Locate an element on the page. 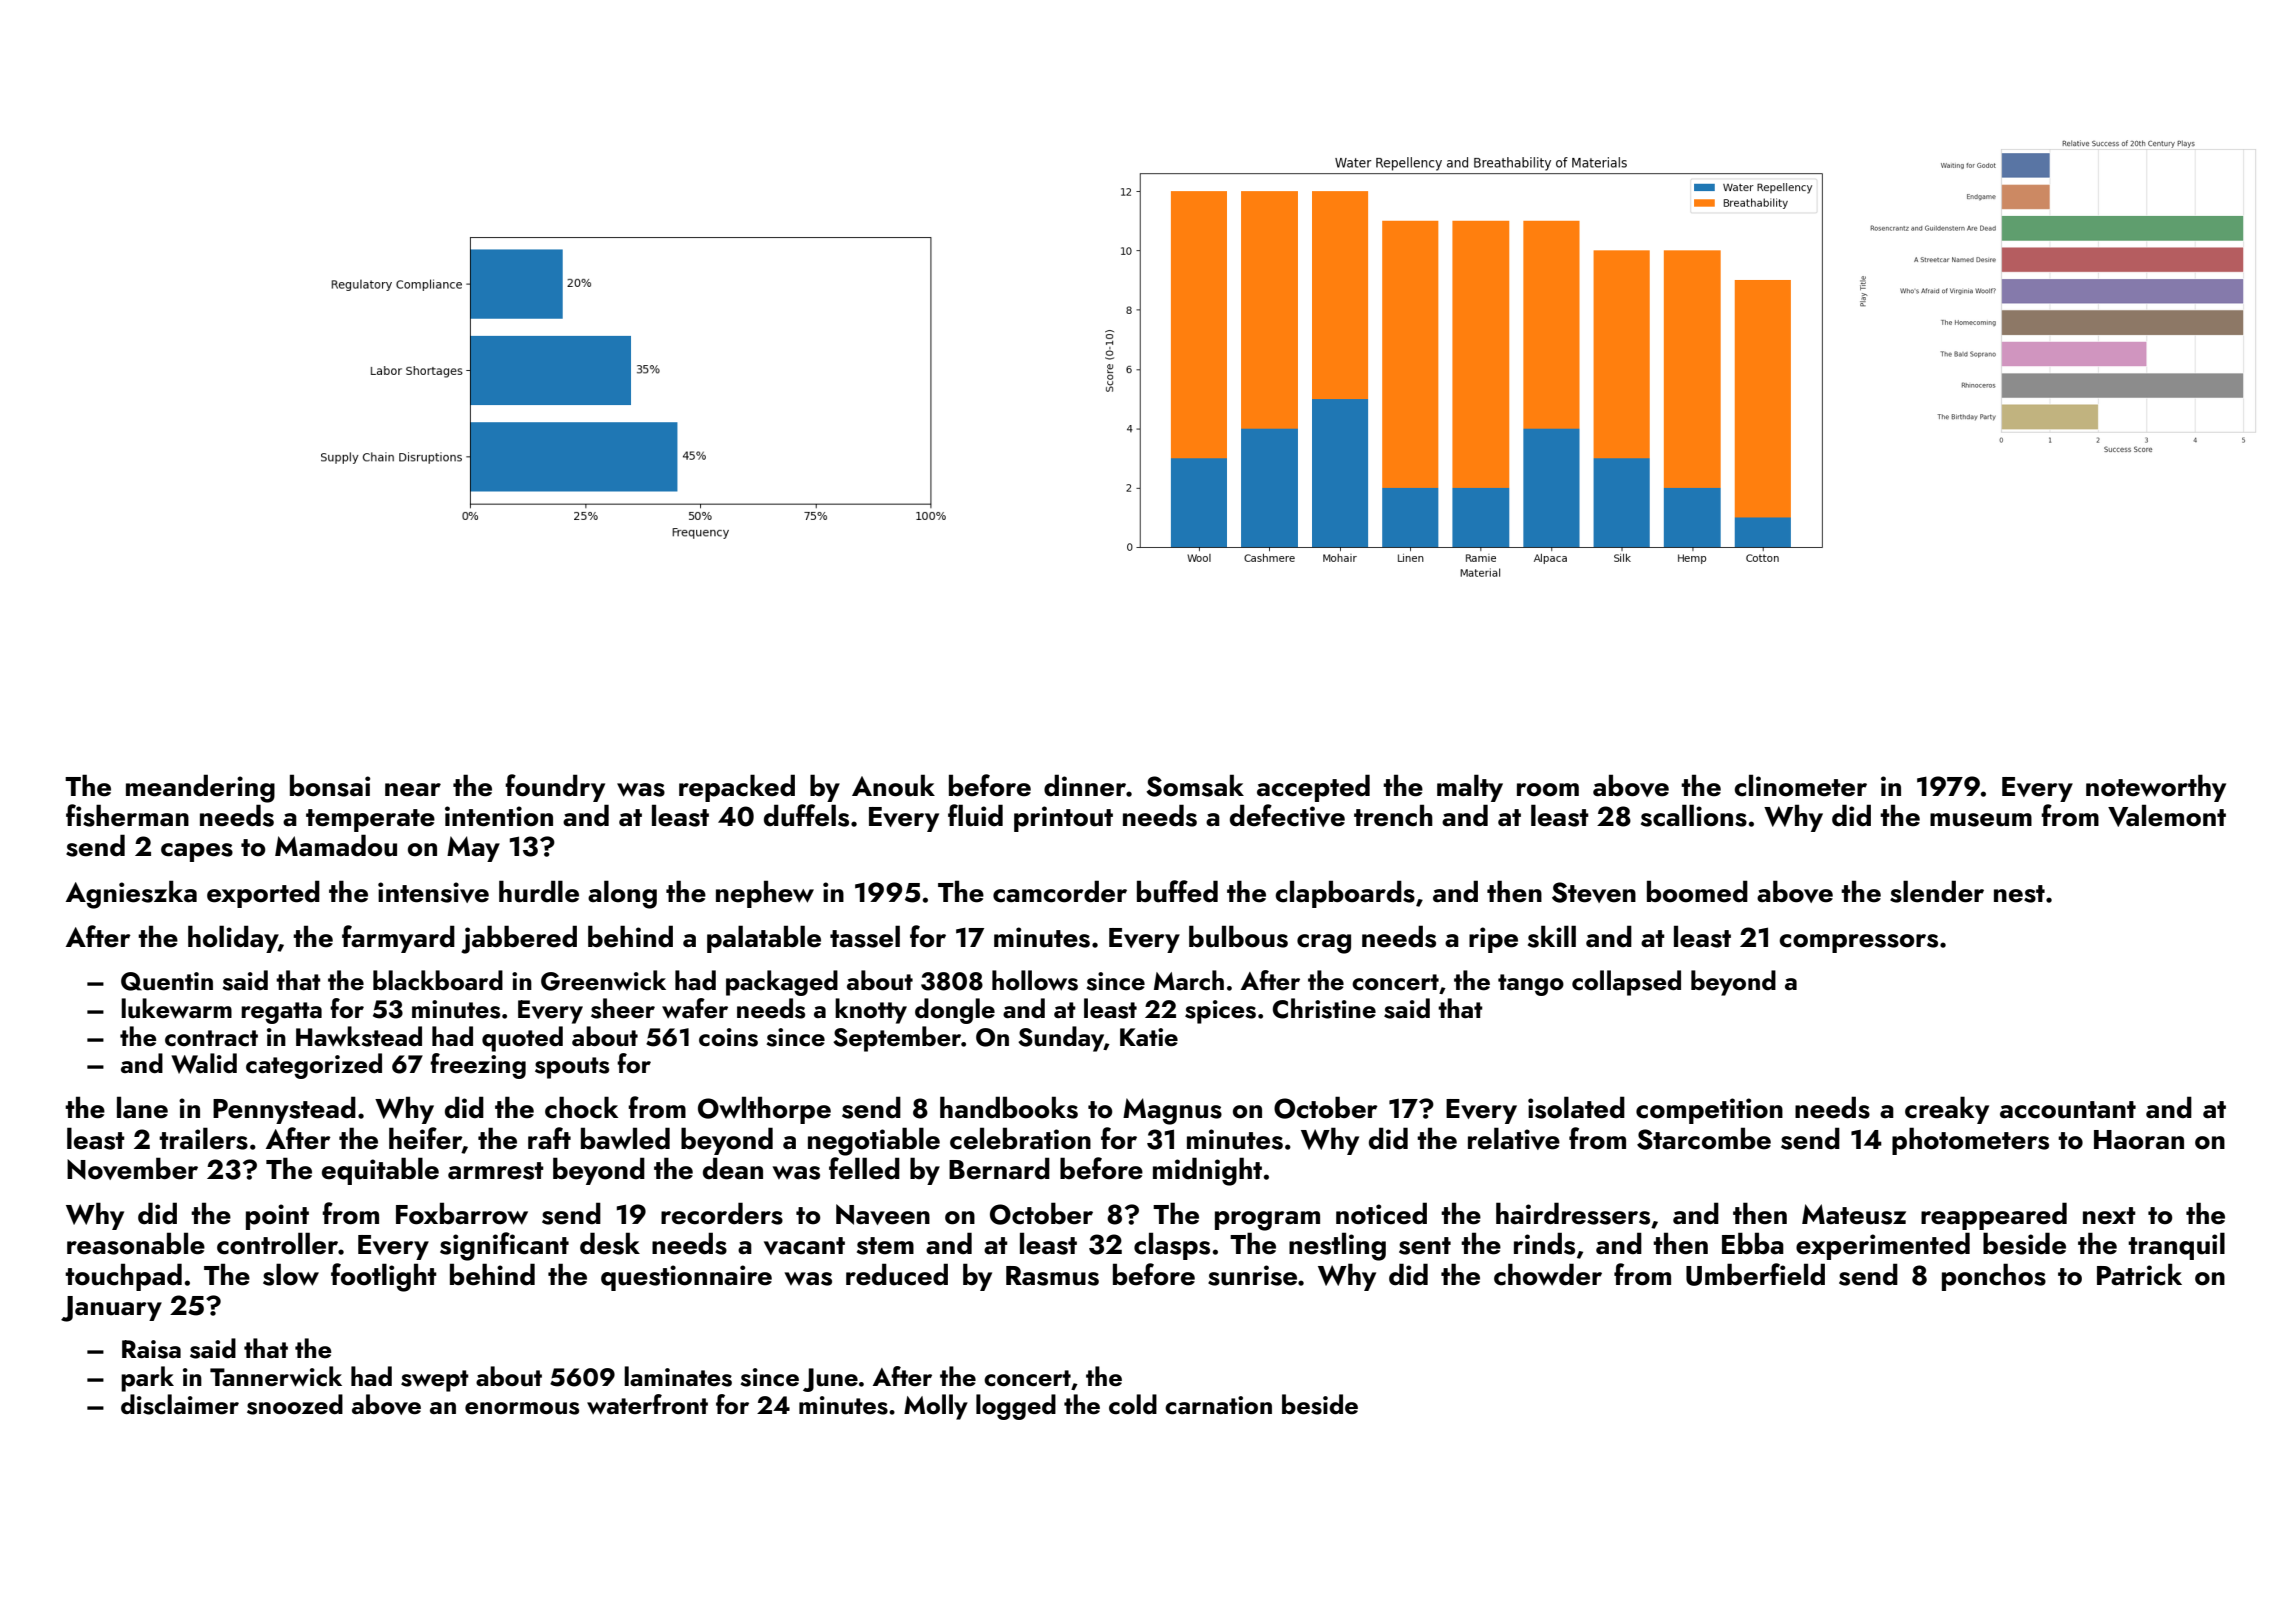 The width and height of the page is (2292, 1620). contract is located at coordinates (211, 1038).
